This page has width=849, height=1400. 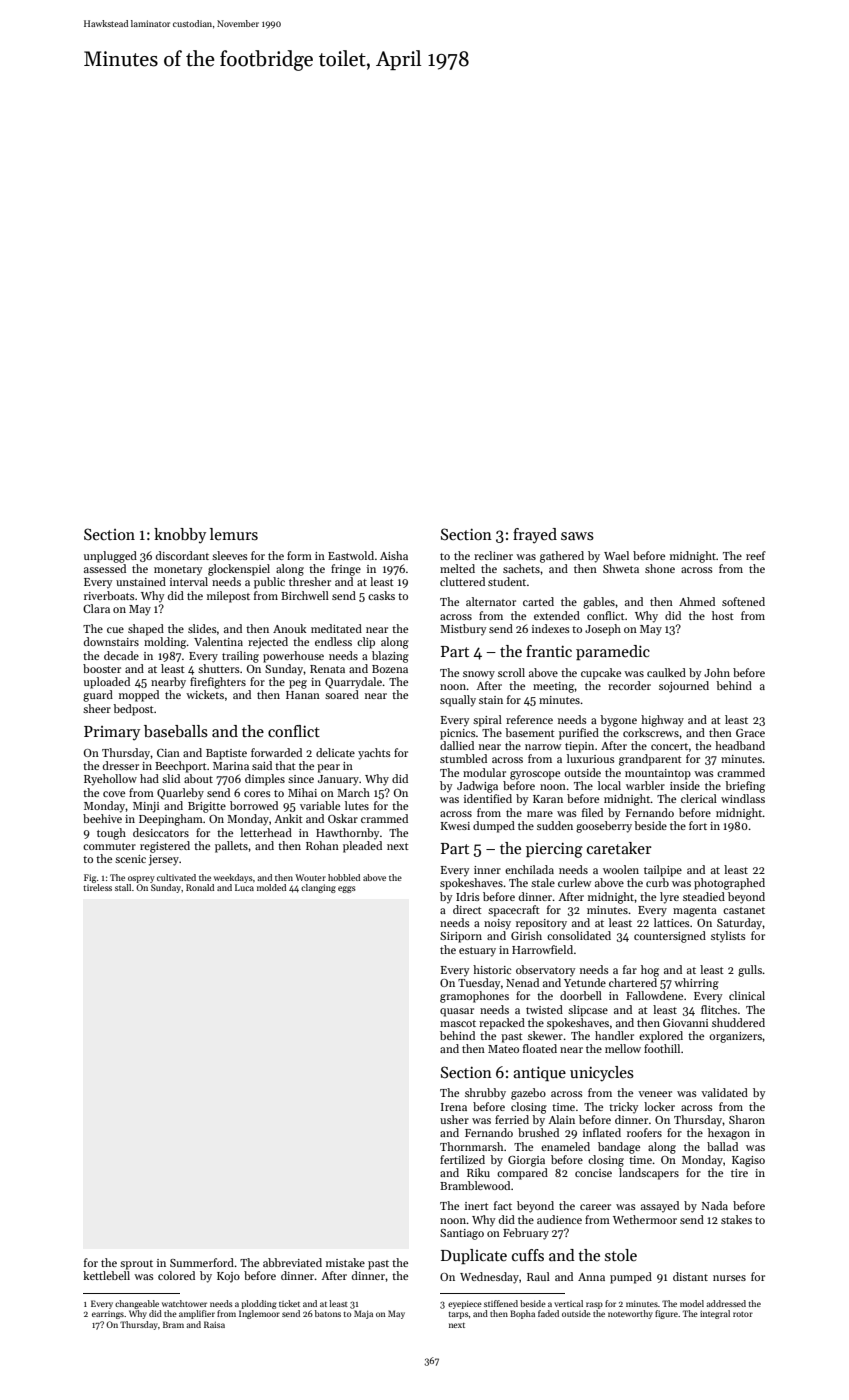 What do you see at coordinates (747, 1119) in the page?
I see `Sharon` at bounding box center [747, 1119].
